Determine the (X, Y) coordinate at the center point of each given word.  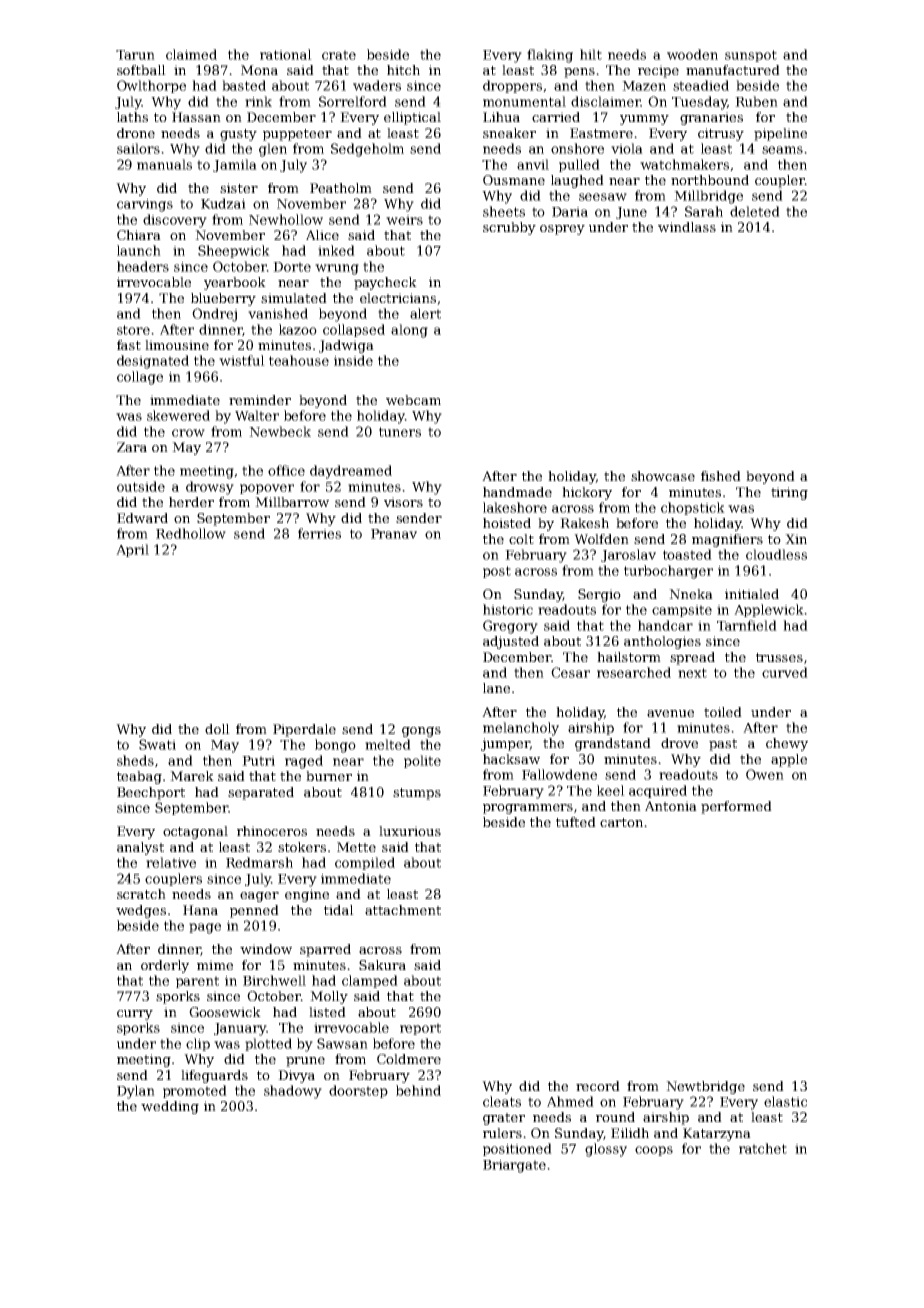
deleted (755, 211)
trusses (779, 657)
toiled (723, 712)
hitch (403, 70)
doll (217, 729)
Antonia (671, 806)
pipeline (780, 134)
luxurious (410, 831)
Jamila (235, 165)
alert (425, 313)
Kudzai (223, 203)
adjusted (511, 642)
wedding (170, 1107)
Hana (200, 910)
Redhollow (191, 533)
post (497, 572)
